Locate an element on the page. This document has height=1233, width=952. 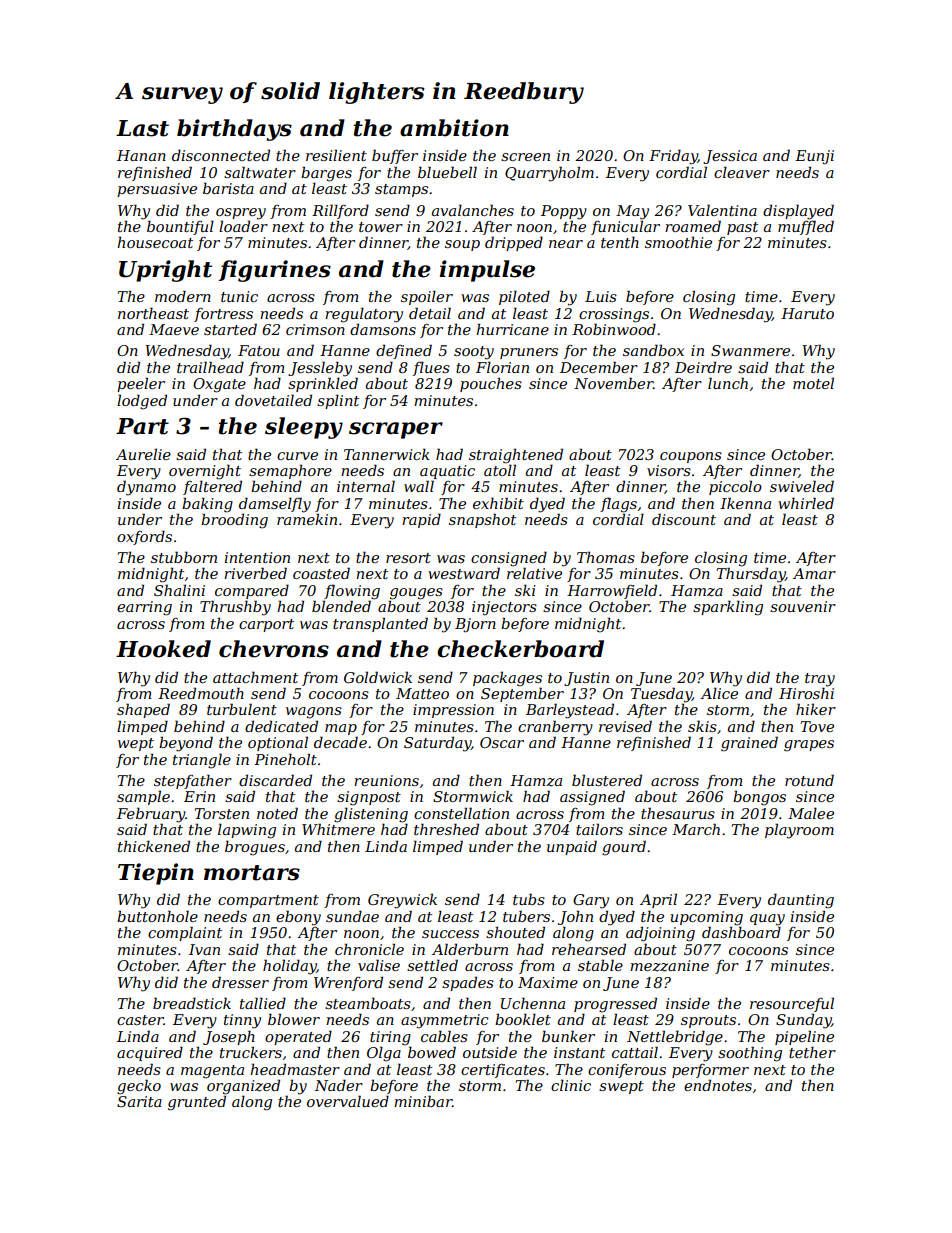
tenth is located at coordinates (620, 242).
